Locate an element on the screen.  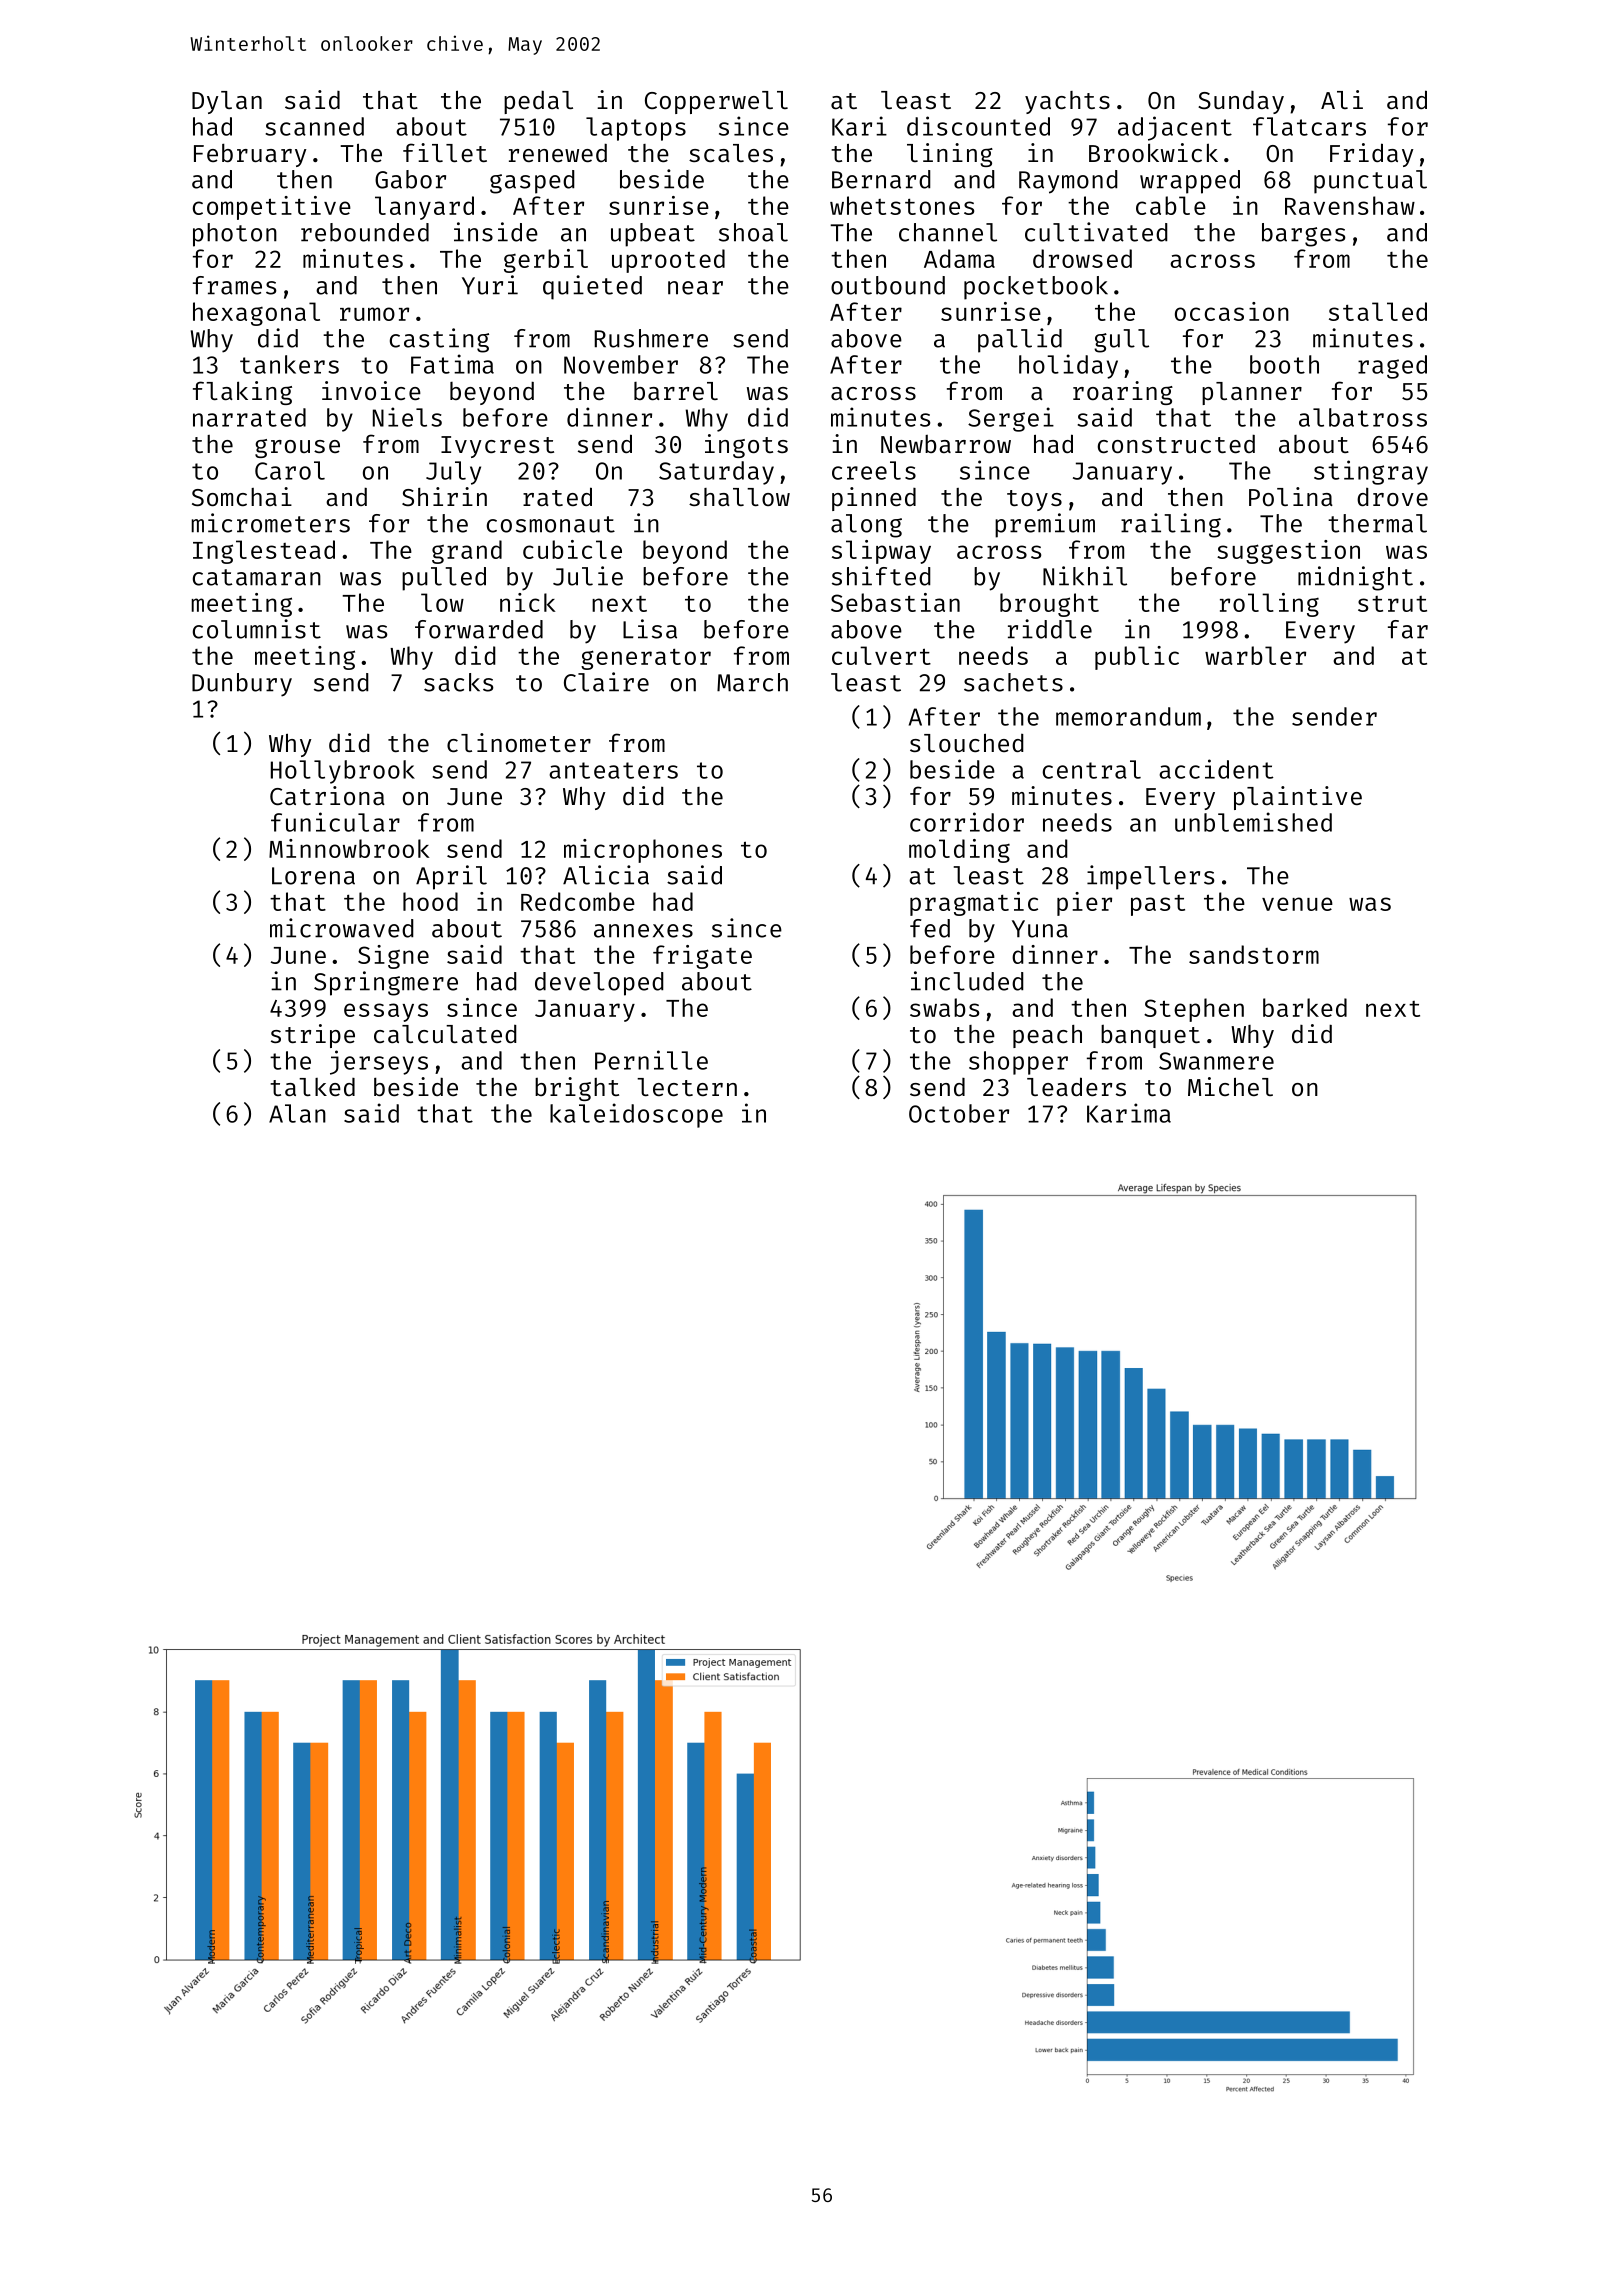
stripe is located at coordinates (313, 1036).
